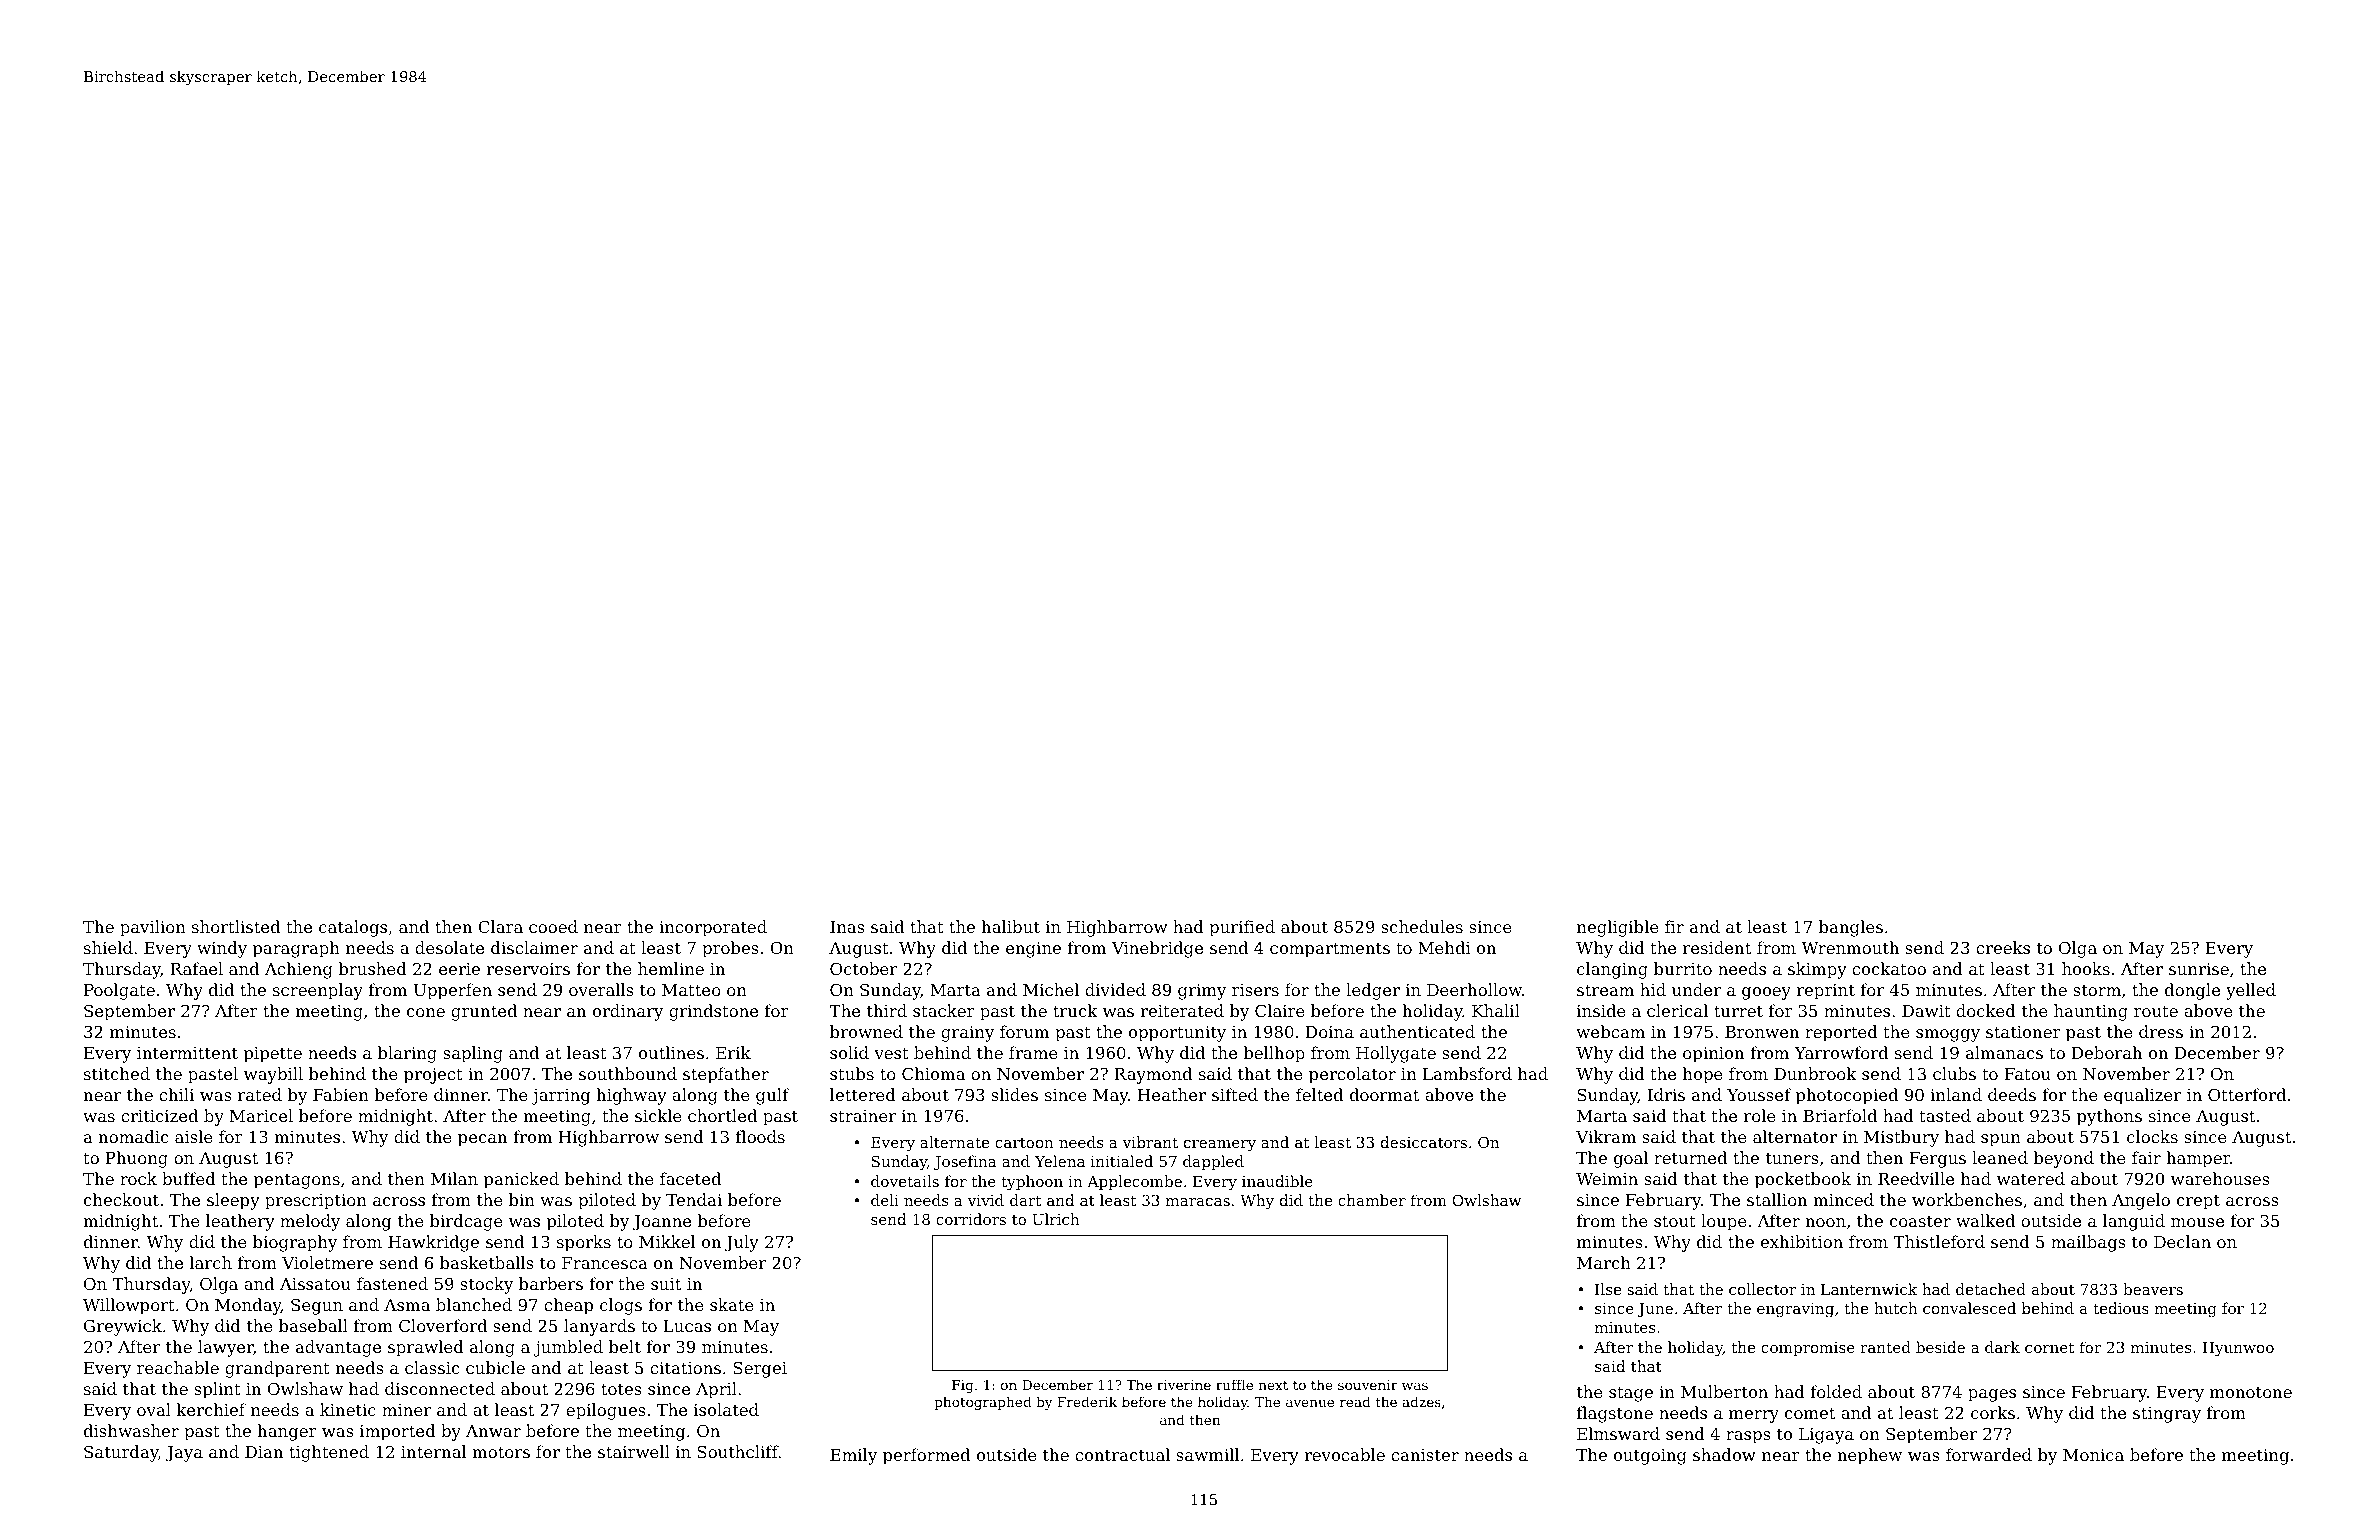 The height and width of the document is (1540, 2380). Describe the element at coordinates (534, 947) in the document. I see `disclaimer` at that location.
